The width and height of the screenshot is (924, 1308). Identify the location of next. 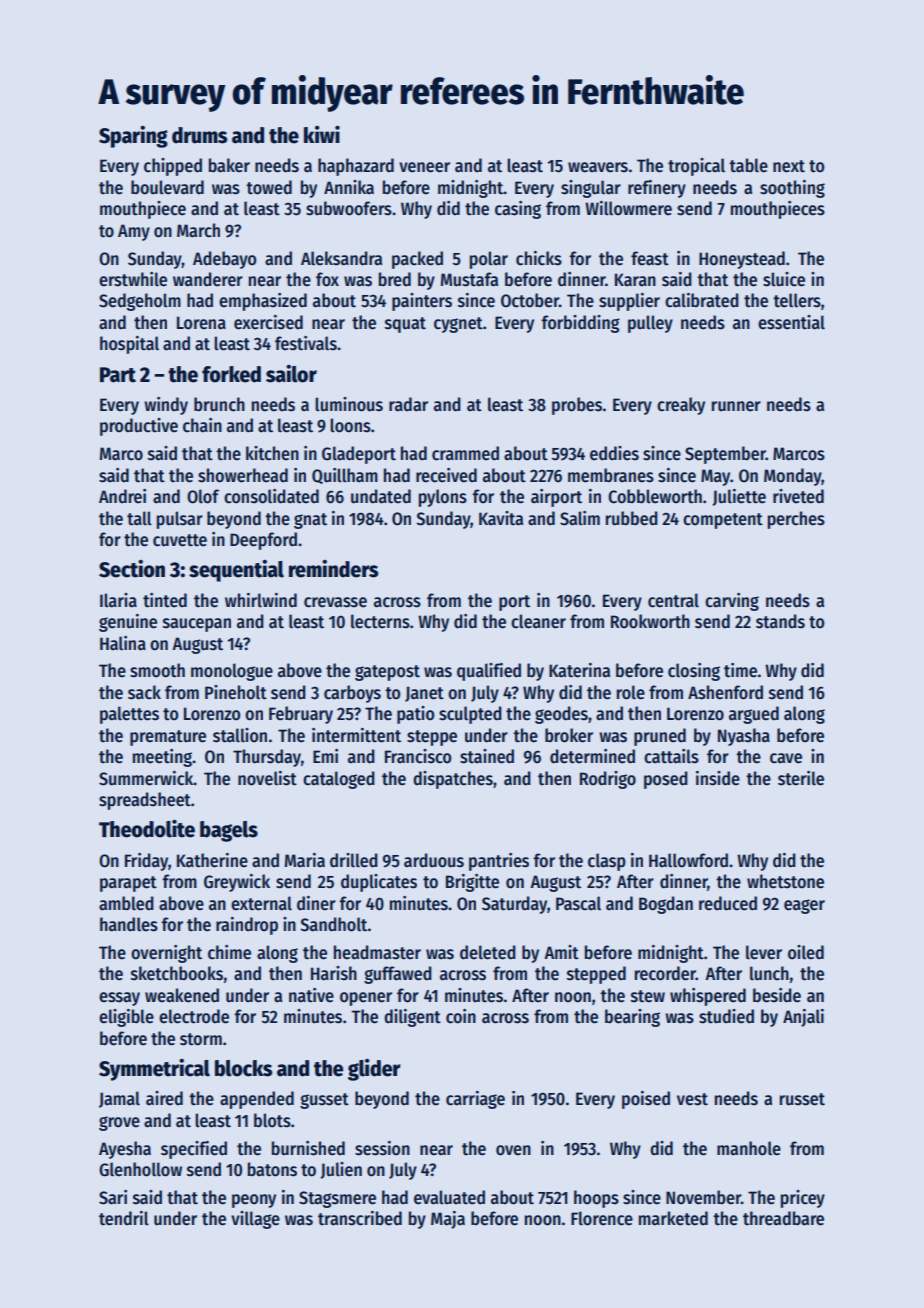
(789, 166).
